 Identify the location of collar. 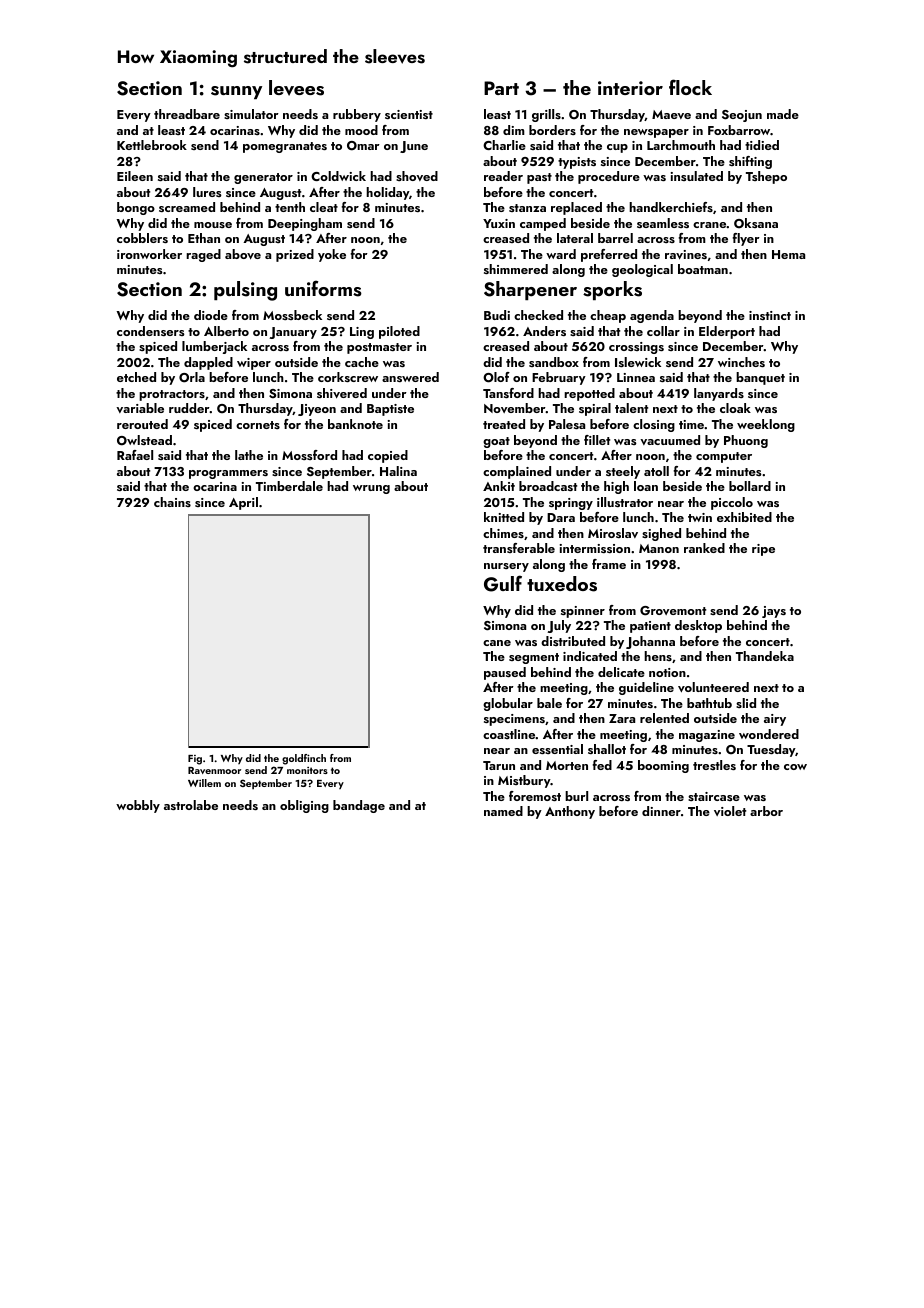
(663, 331).
